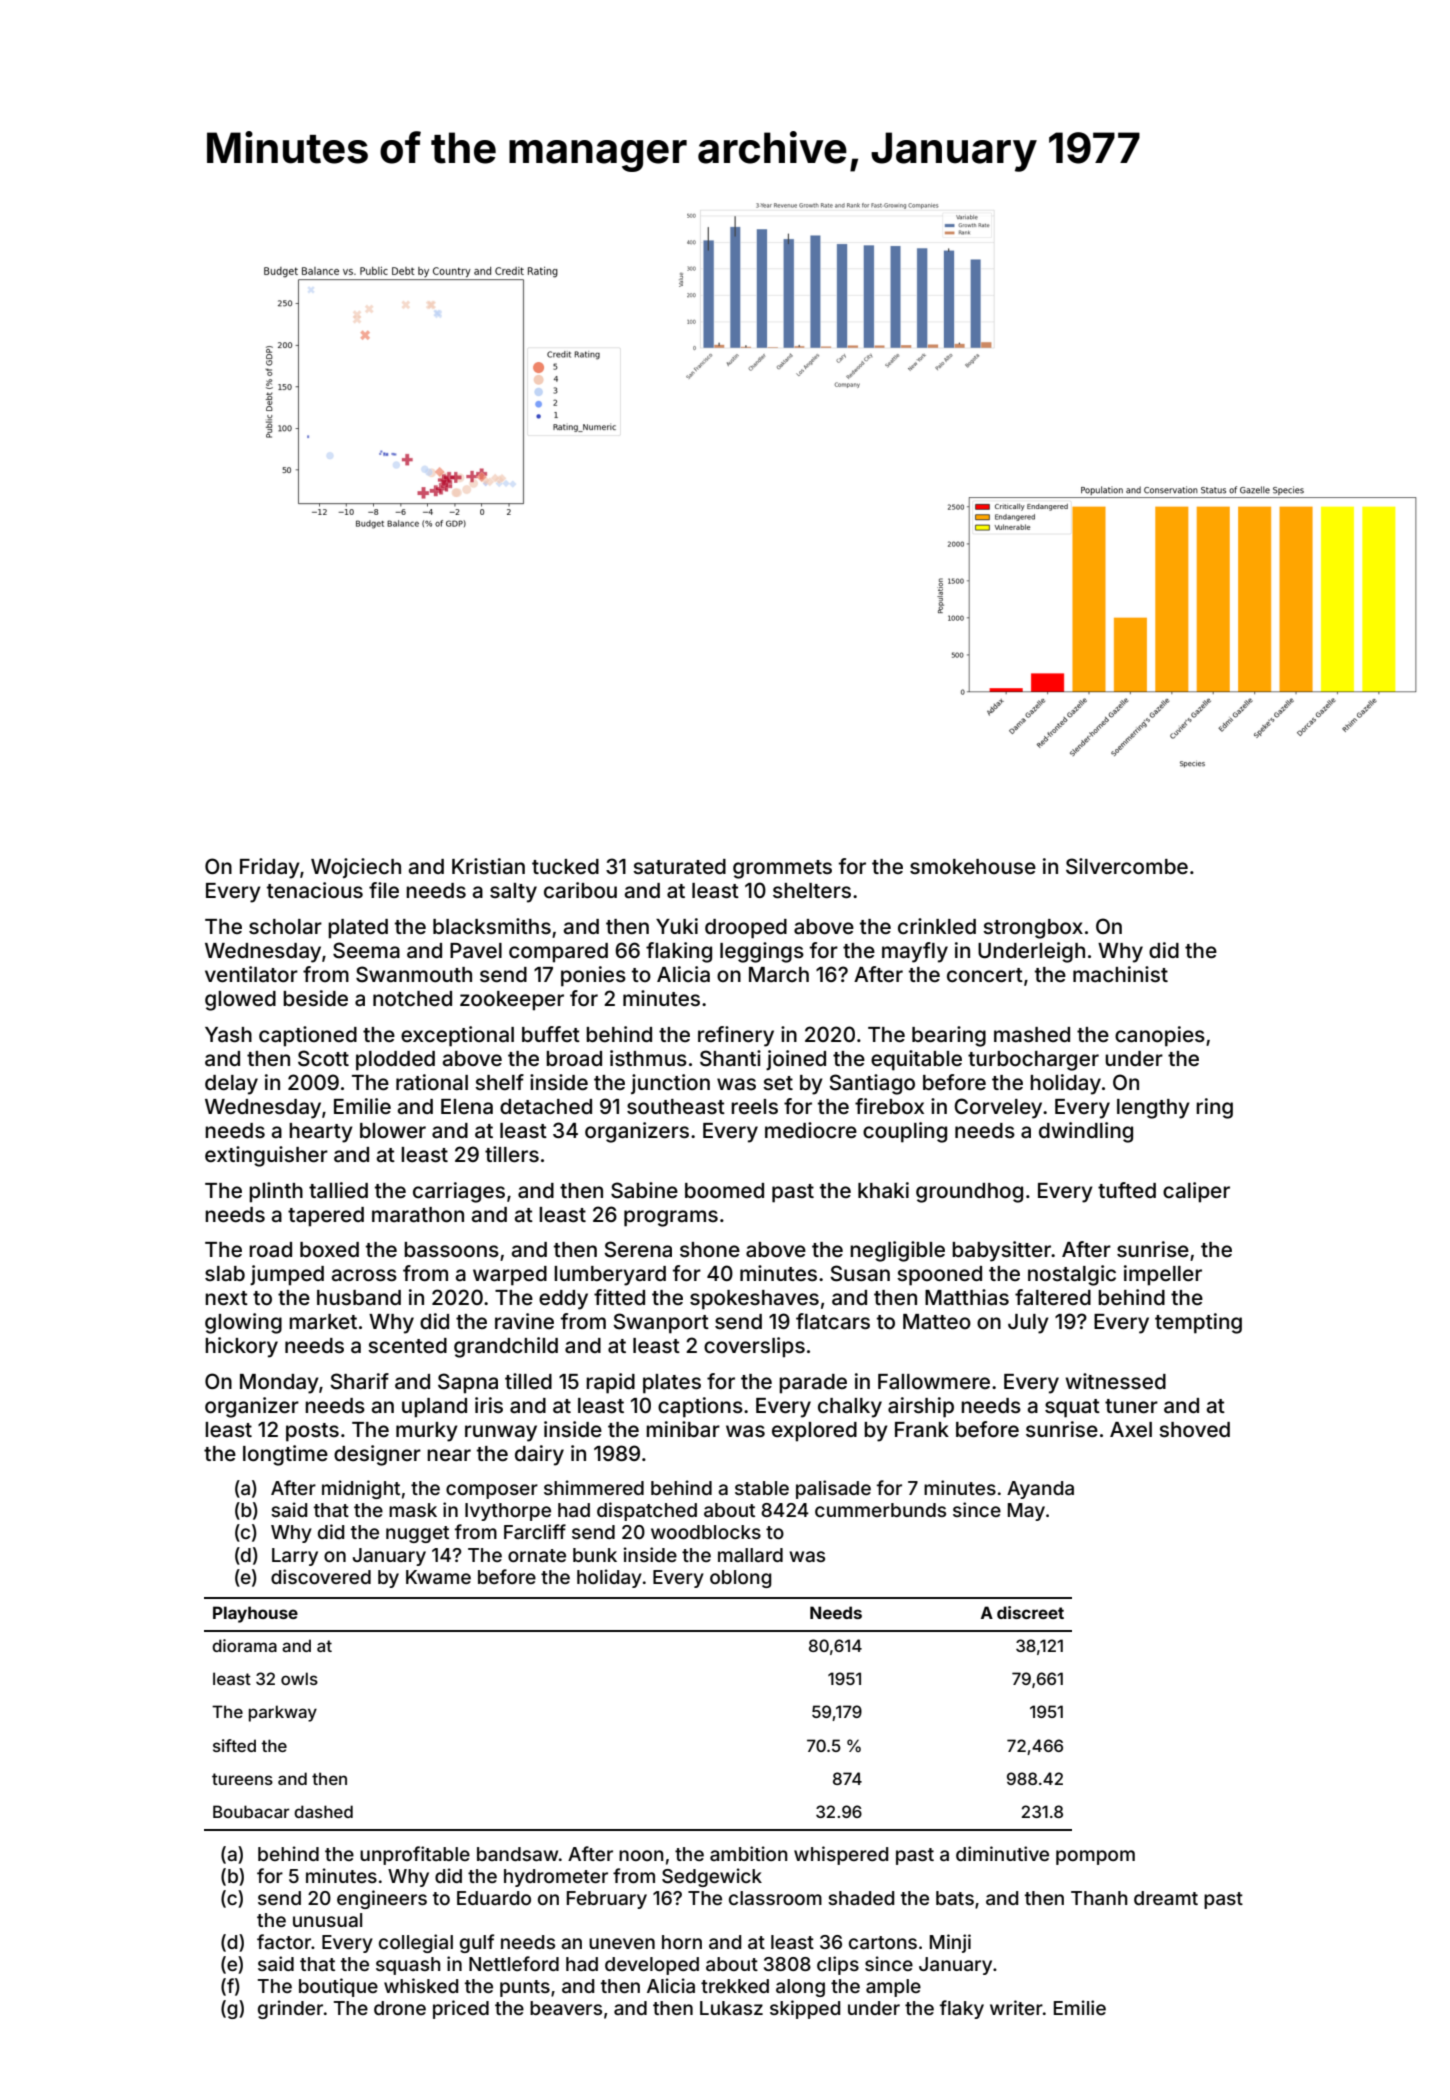 Image resolution: width=1450 pixels, height=2100 pixels. I want to click on diorama, so click(244, 1645).
